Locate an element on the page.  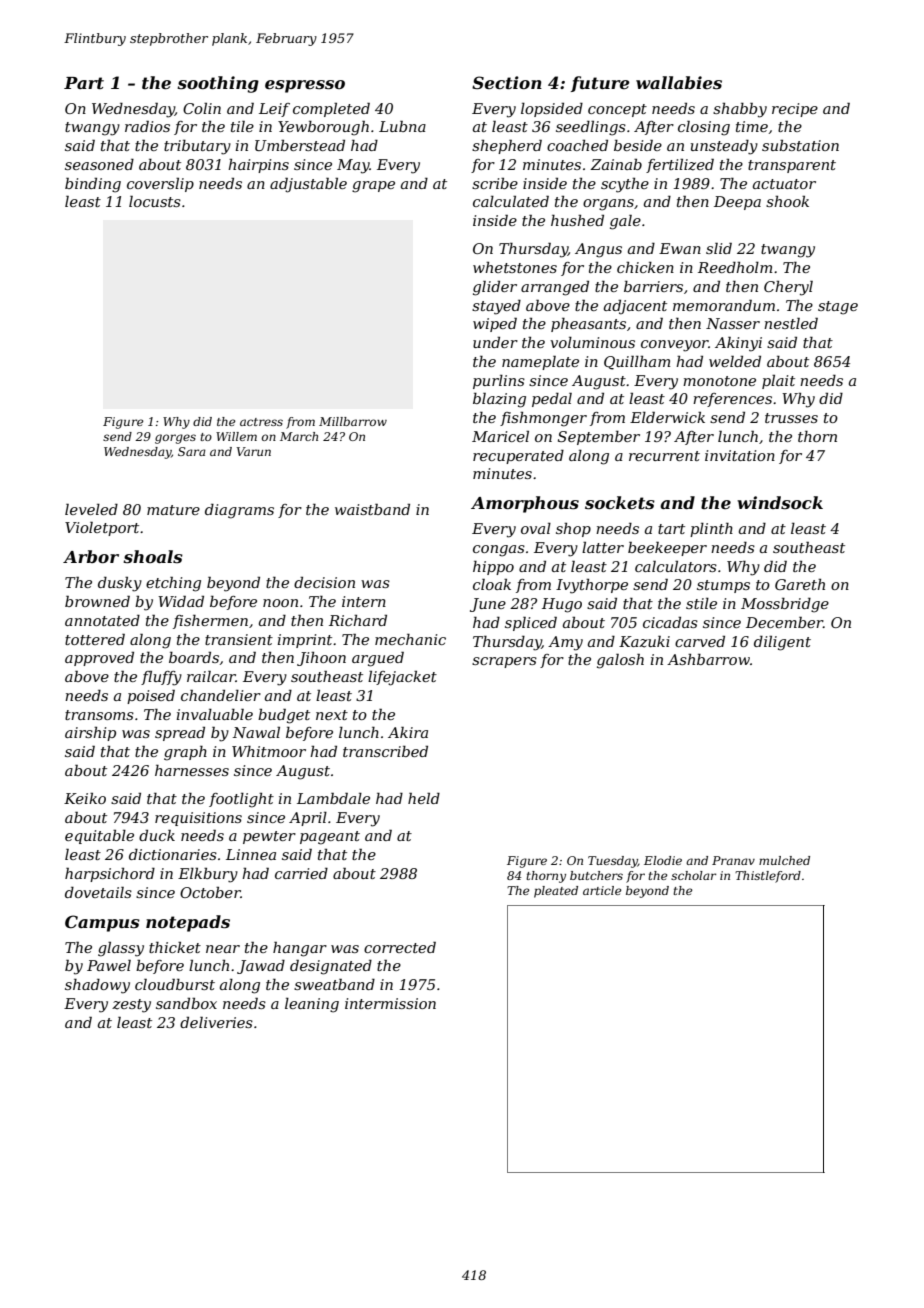
latter is located at coordinates (603, 547).
